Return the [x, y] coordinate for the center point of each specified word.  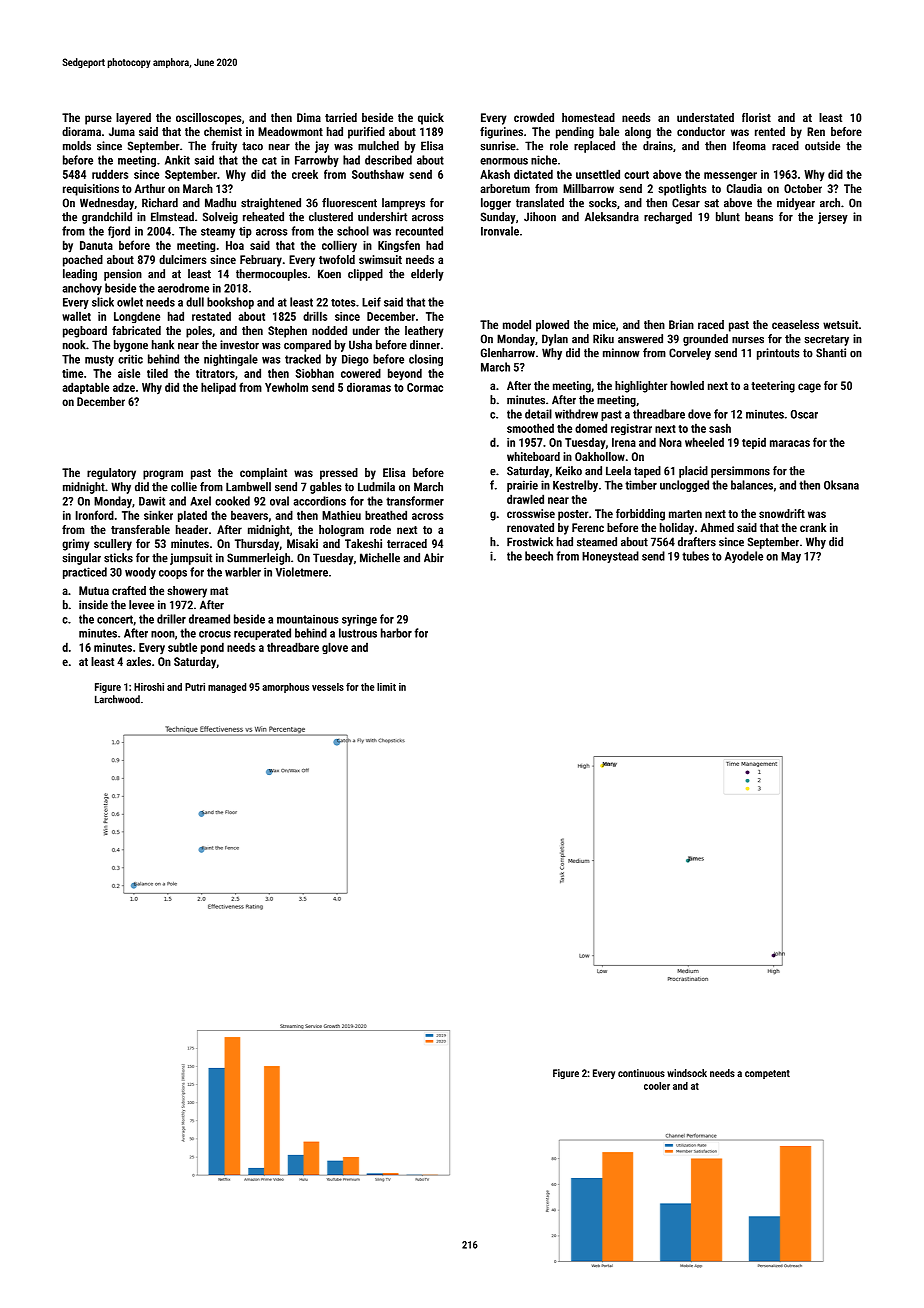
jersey [833, 218]
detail [538, 414]
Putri [195, 687]
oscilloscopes [208, 119]
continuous [641, 1073]
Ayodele [744, 557]
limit [386, 687]
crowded [534, 117]
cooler [657, 1086]
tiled [157, 373]
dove [699, 414]
